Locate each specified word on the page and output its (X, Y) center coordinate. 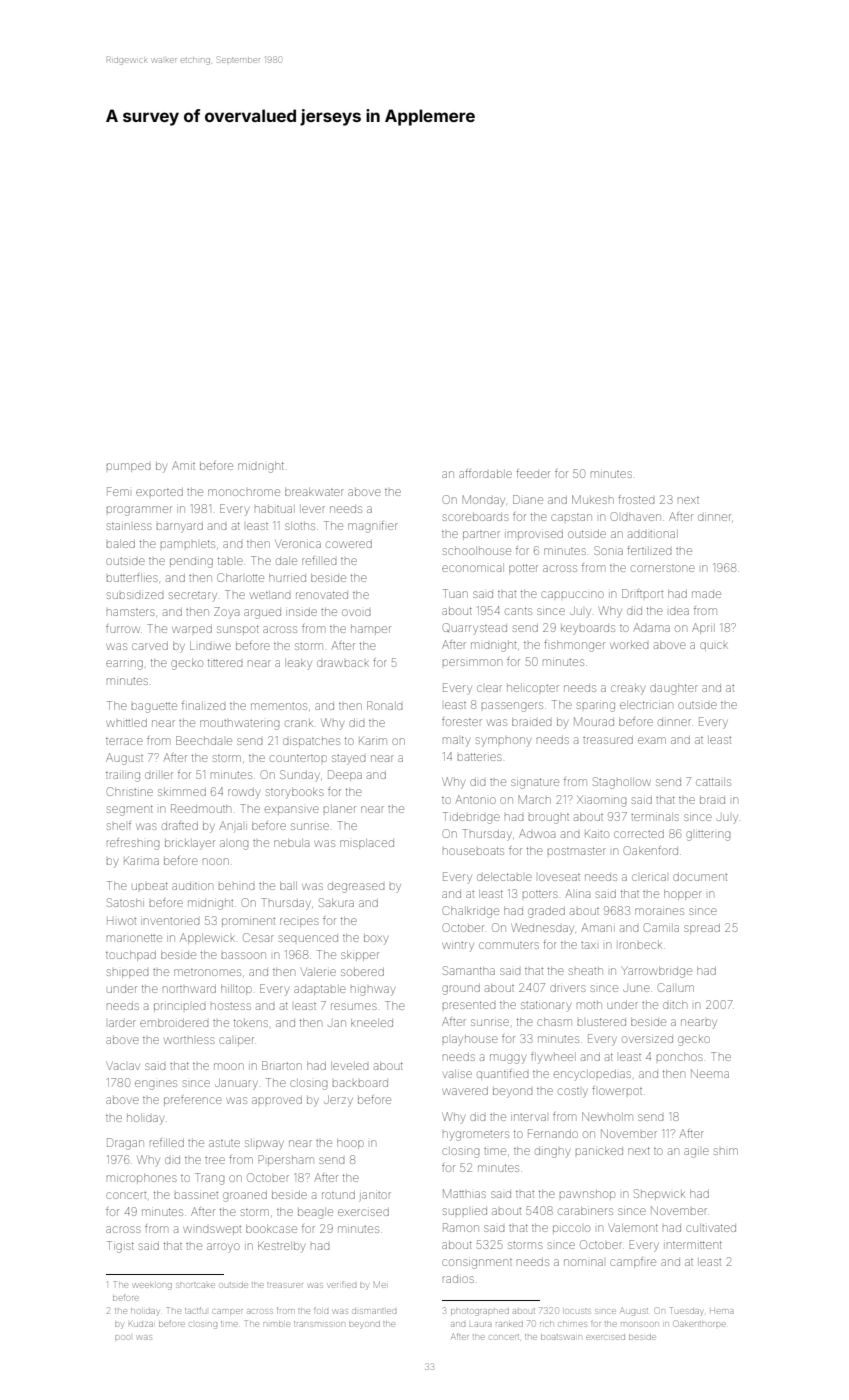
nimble (276, 1324)
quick (714, 646)
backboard (360, 1083)
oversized (647, 1039)
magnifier (373, 527)
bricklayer (190, 844)
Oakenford (651, 850)
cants (518, 611)
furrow (123, 628)
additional (653, 534)
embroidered (174, 1023)
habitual (275, 509)
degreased (356, 888)
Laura (480, 1324)
